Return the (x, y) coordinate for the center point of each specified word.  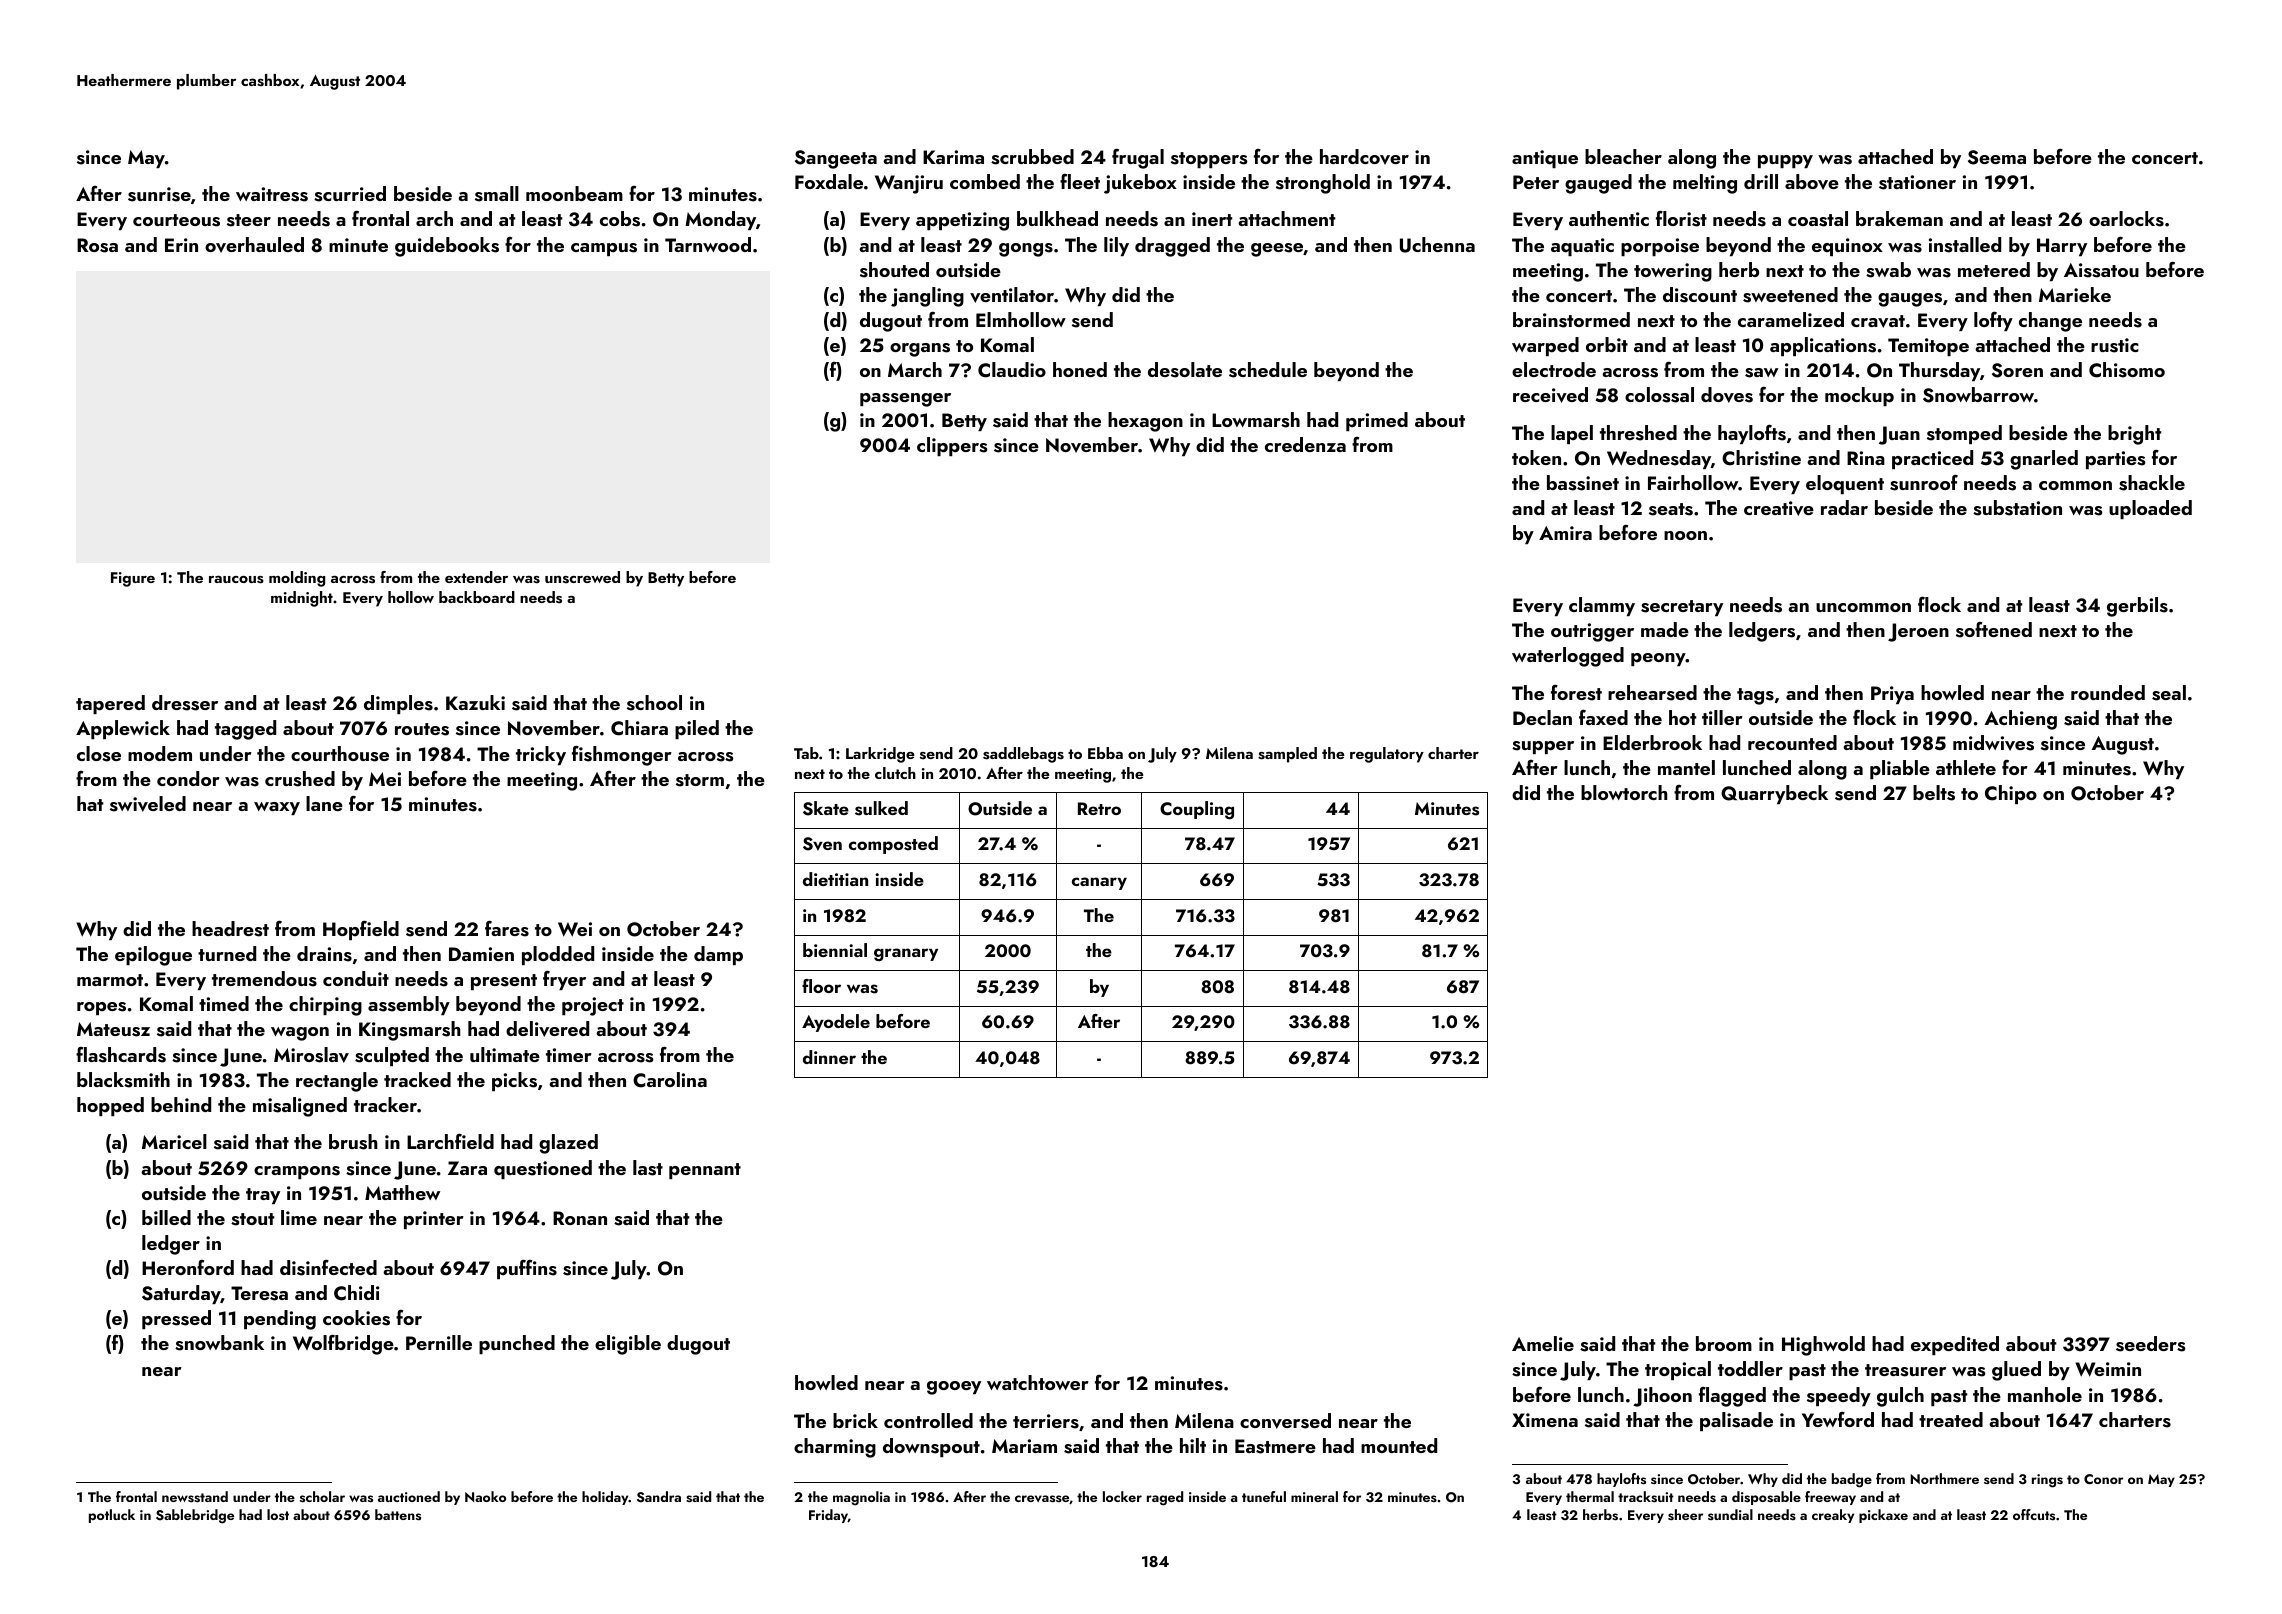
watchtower (1038, 1382)
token (1536, 457)
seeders (2151, 1344)
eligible (628, 1345)
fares (507, 928)
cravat (1878, 321)
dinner (829, 1057)
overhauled (254, 245)
